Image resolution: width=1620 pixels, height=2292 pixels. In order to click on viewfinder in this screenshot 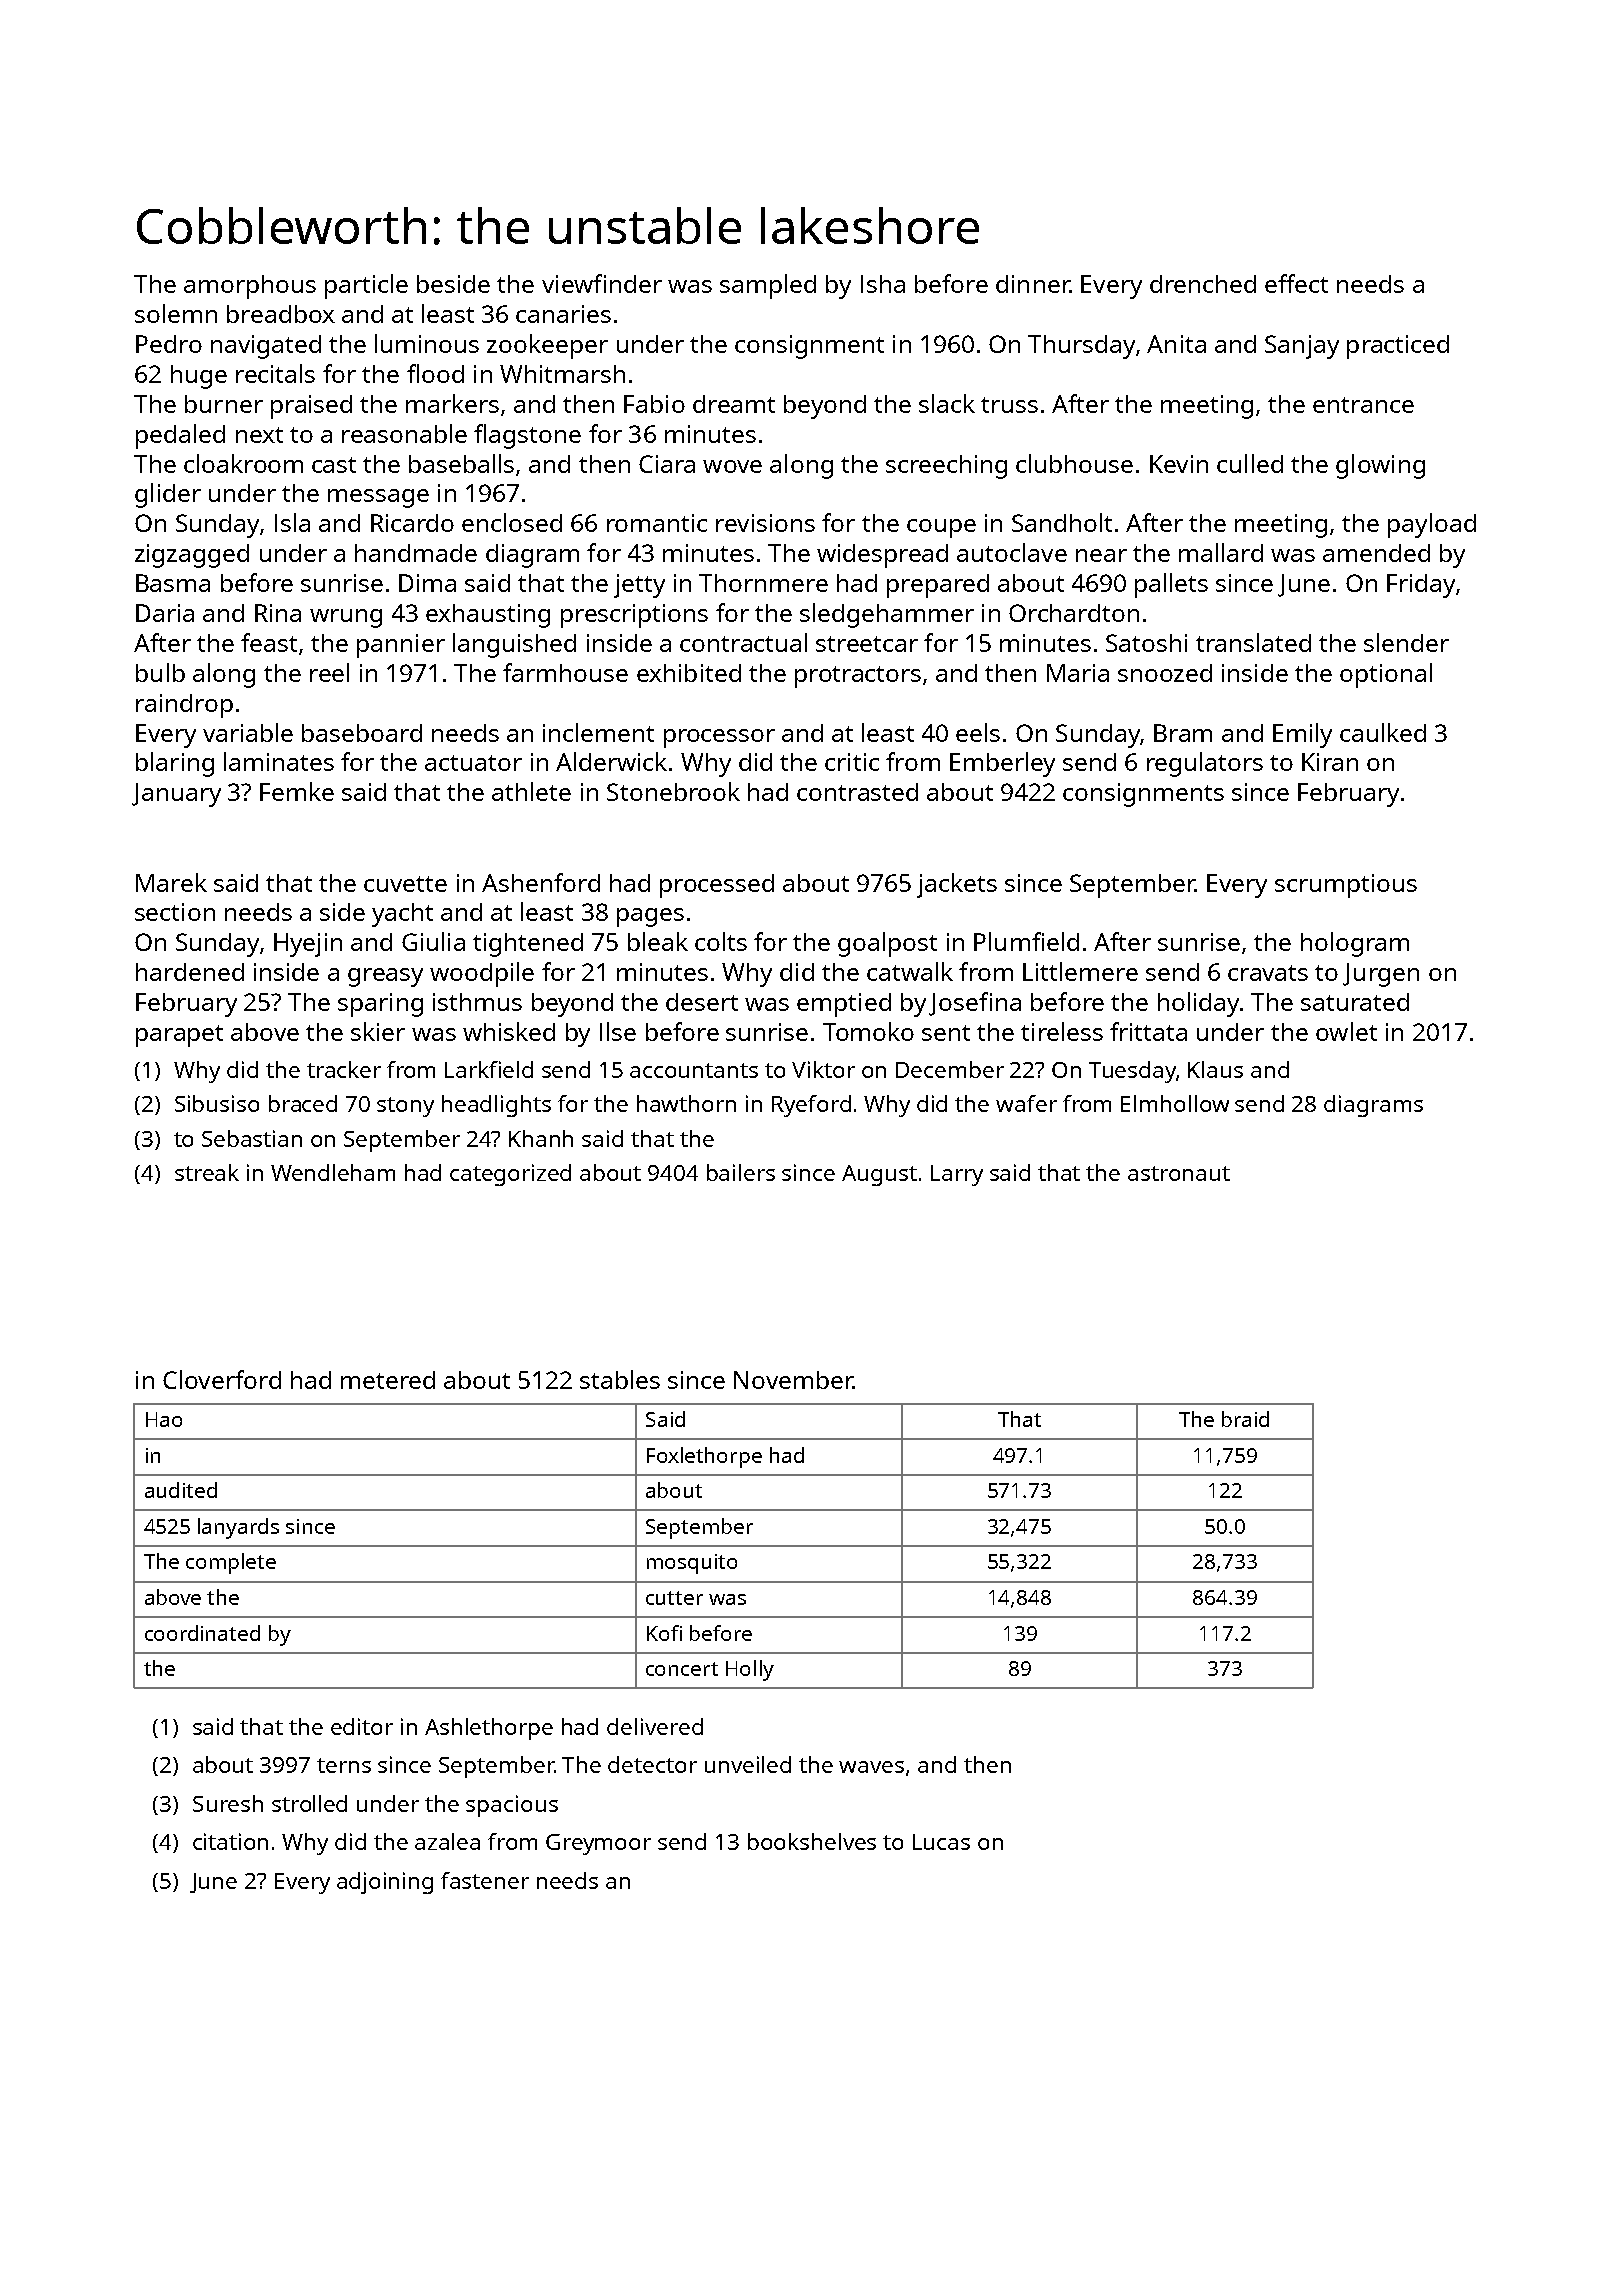, I will do `click(602, 283)`.
